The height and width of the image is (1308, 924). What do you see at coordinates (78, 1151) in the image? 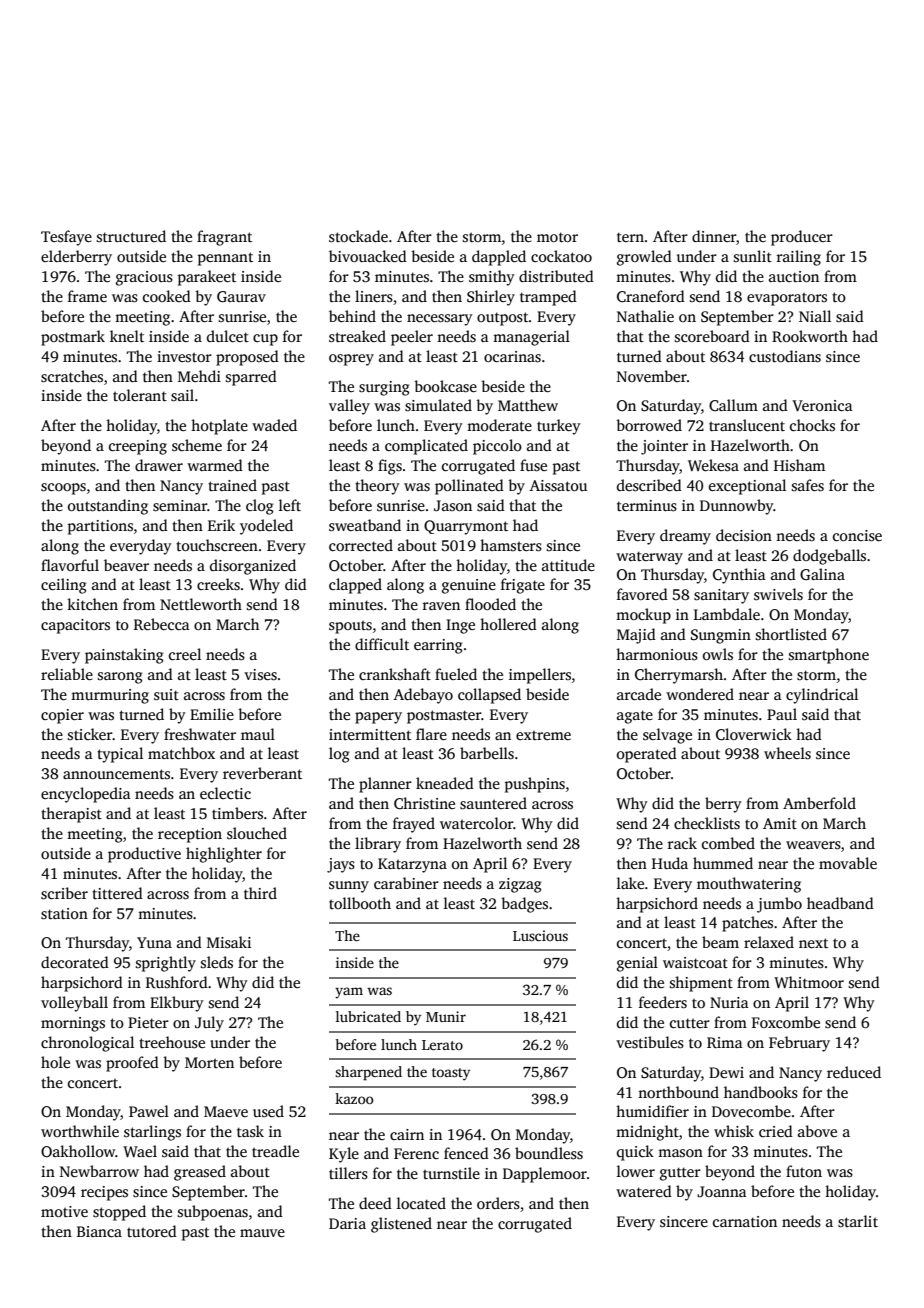
I see `Oakhollow` at bounding box center [78, 1151].
